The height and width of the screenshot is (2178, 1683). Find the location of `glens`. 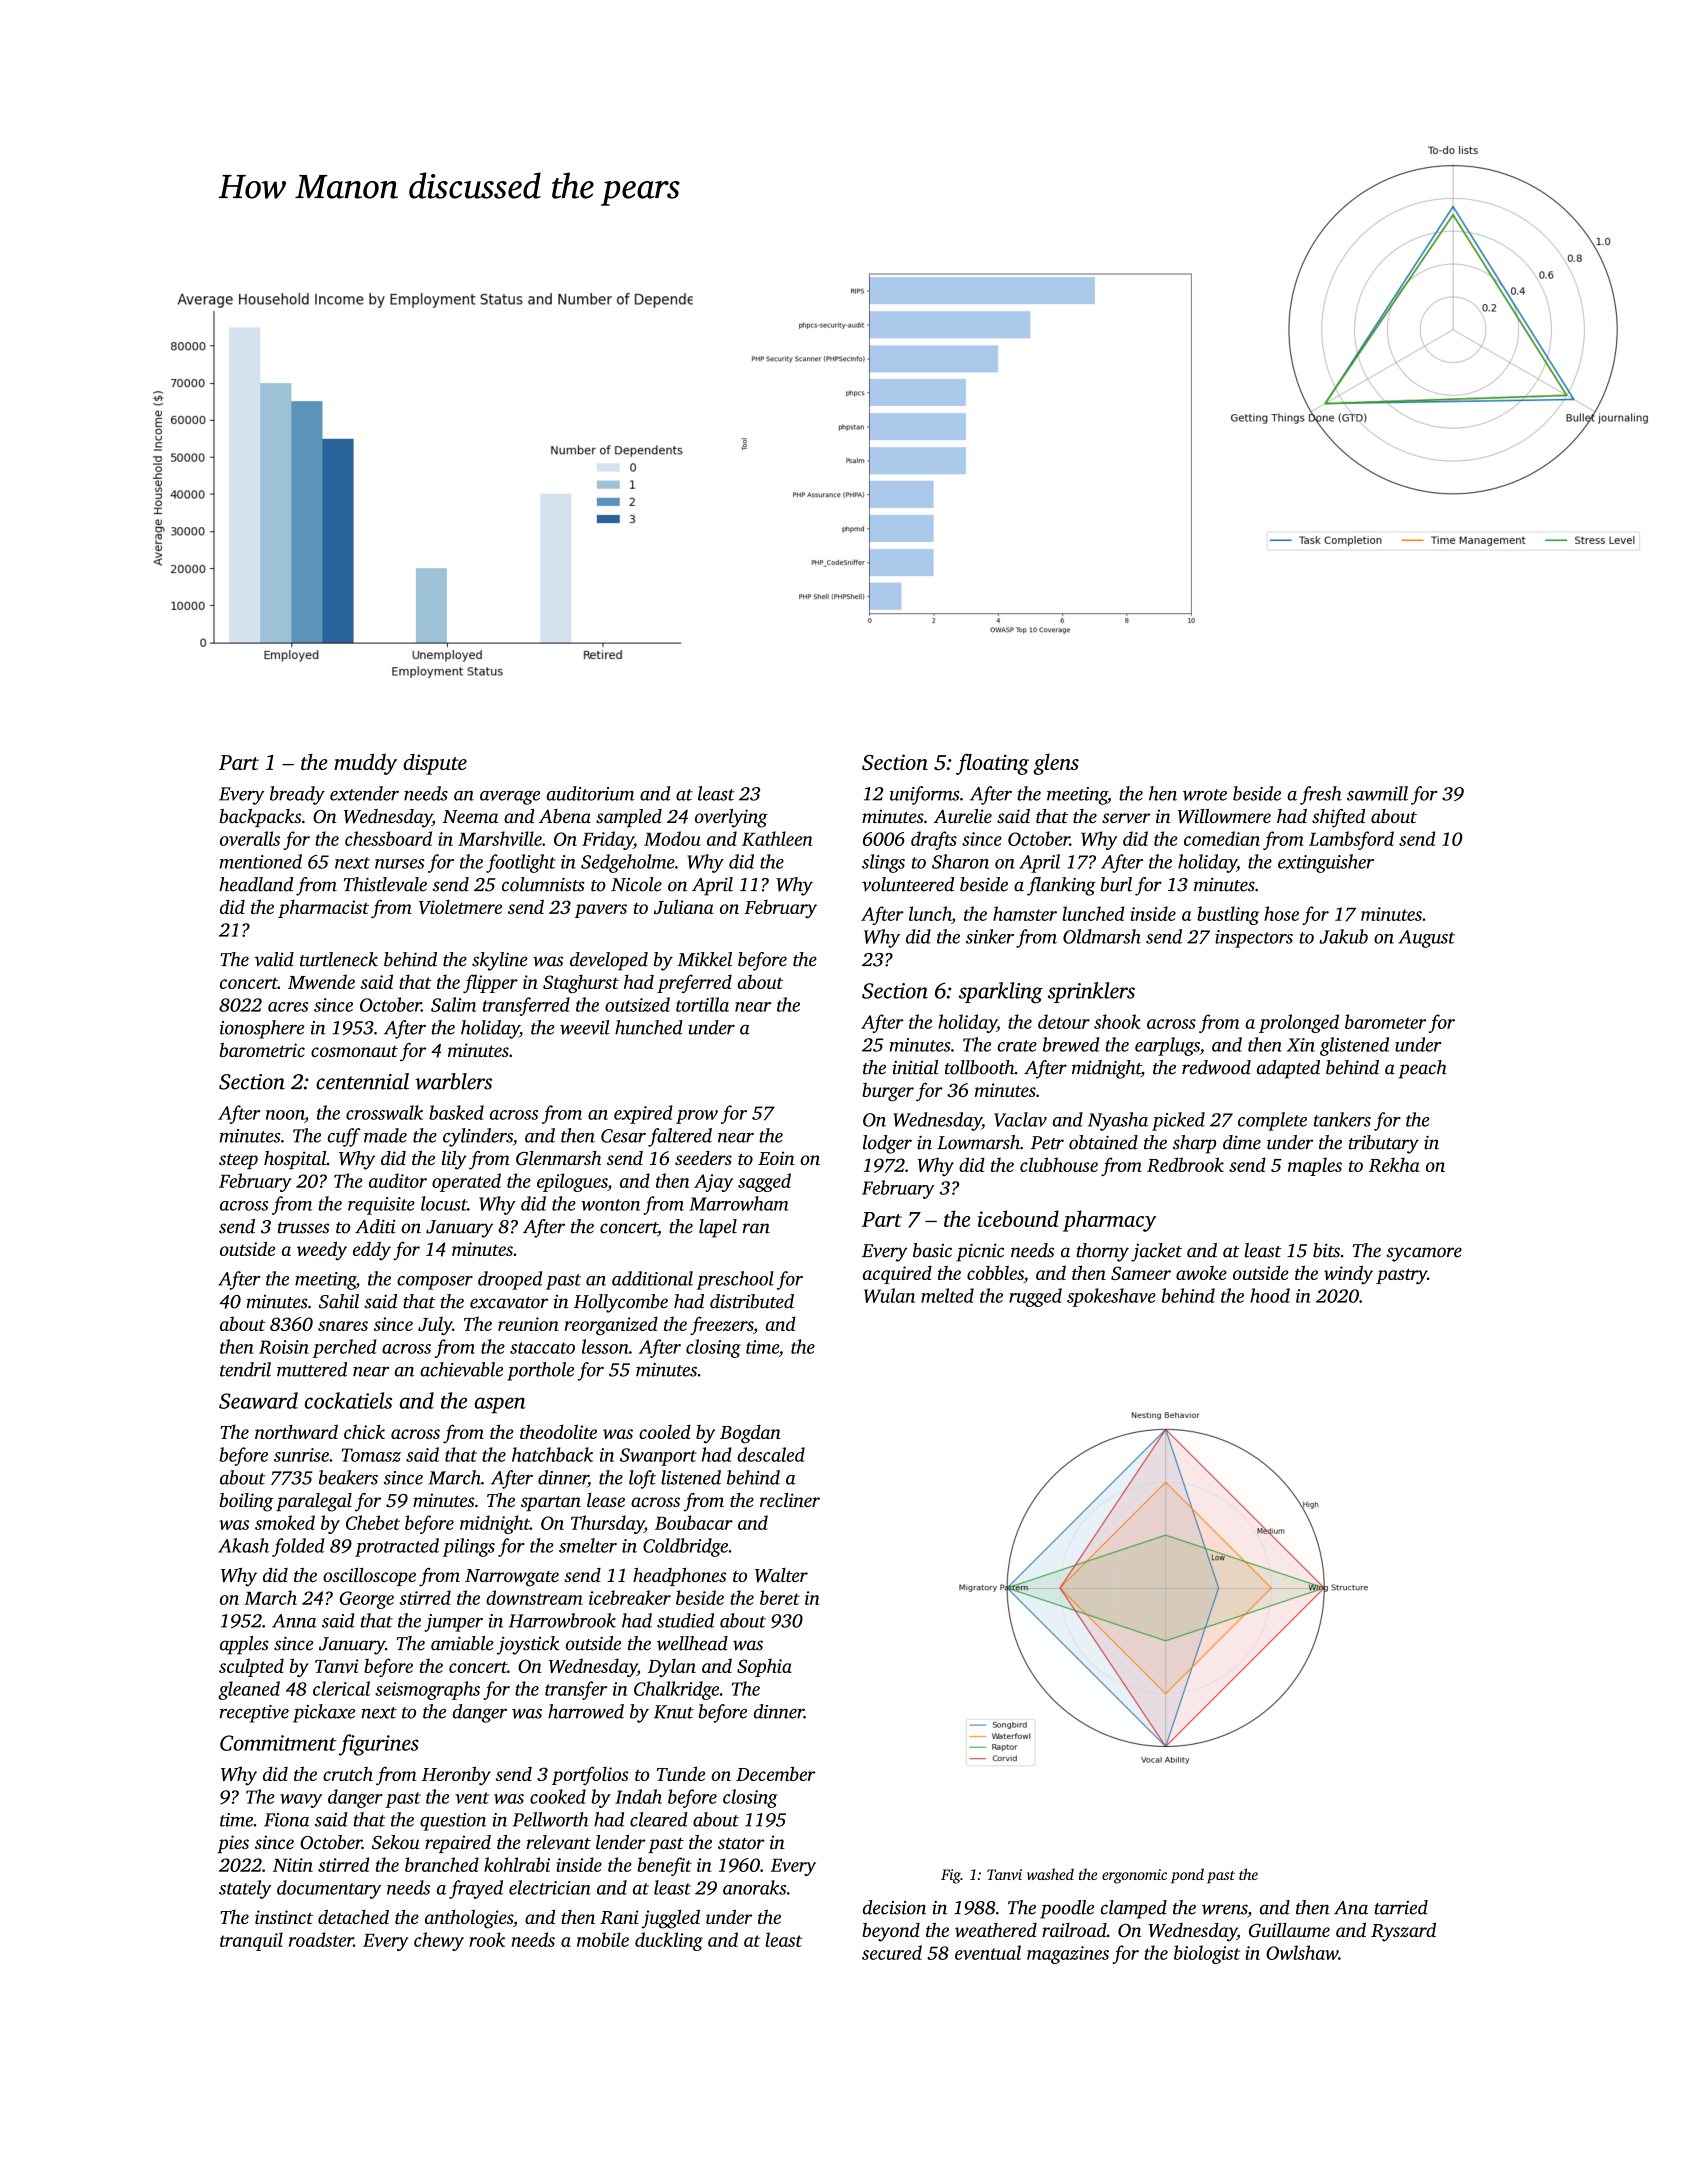

glens is located at coordinates (1056, 764).
